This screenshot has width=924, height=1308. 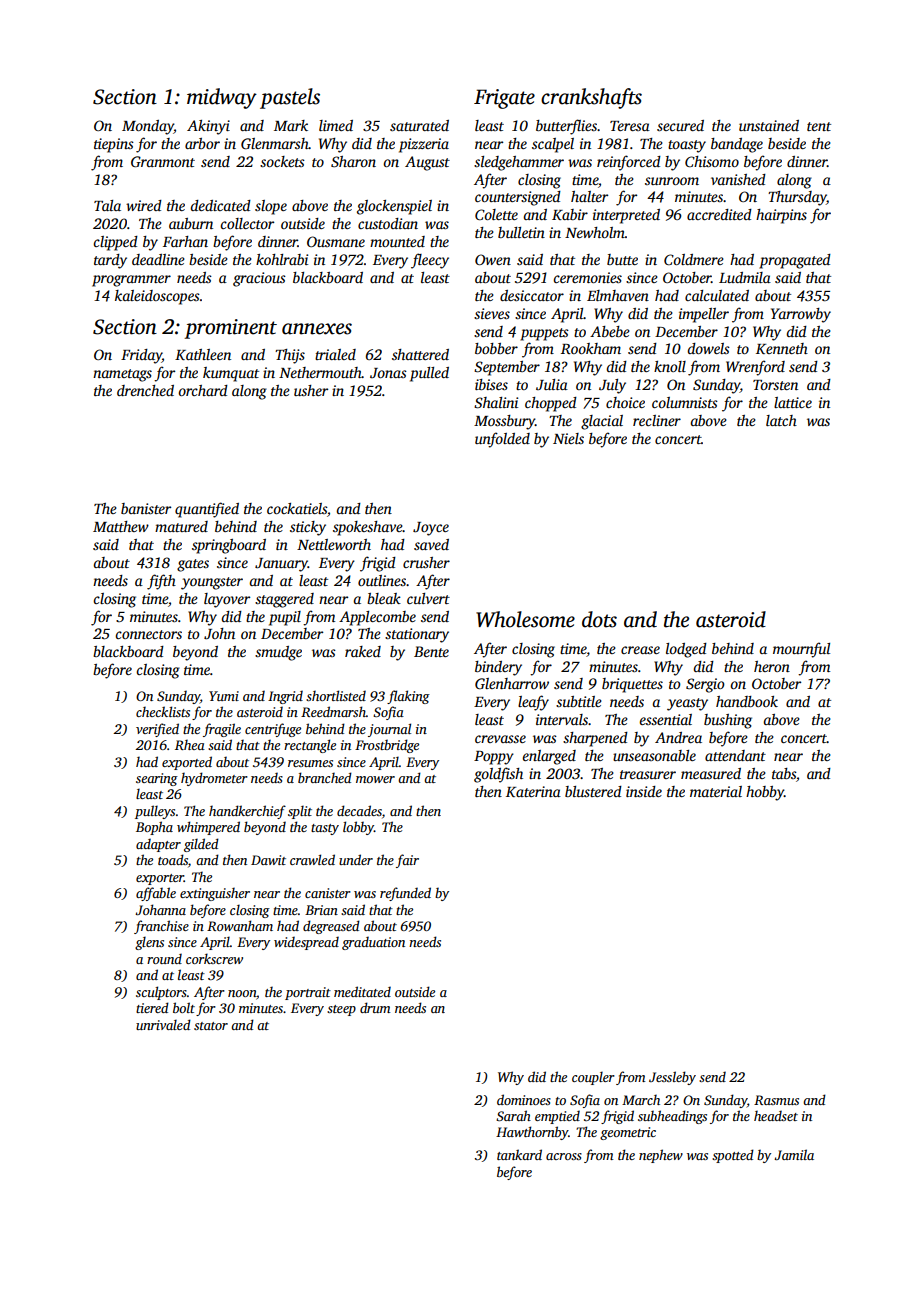 I want to click on refunded, so click(x=405, y=894).
